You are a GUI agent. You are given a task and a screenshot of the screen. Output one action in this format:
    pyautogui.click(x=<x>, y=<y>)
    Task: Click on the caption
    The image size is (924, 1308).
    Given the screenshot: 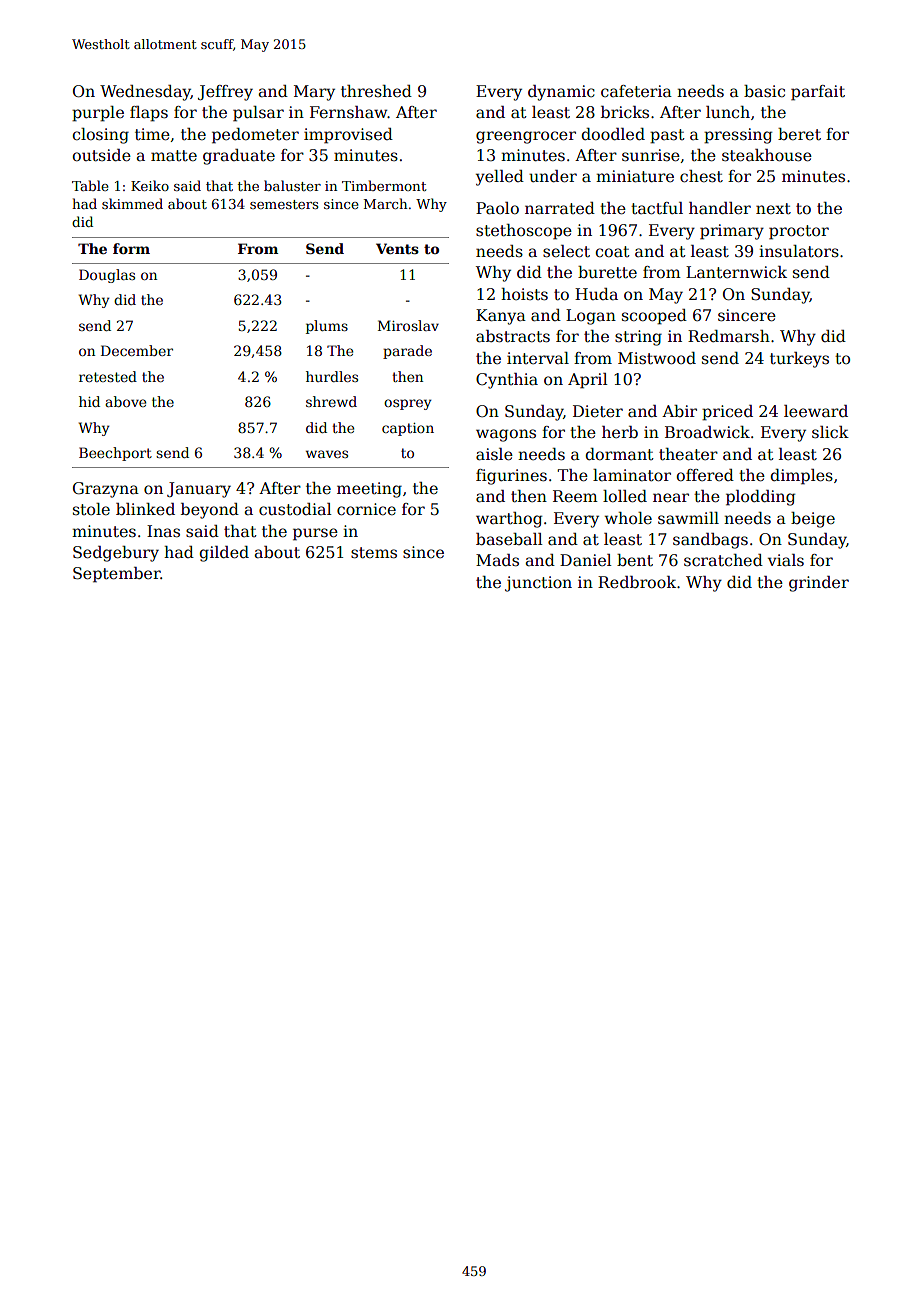 What is the action you would take?
    pyautogui.click(x=408, y=429)
